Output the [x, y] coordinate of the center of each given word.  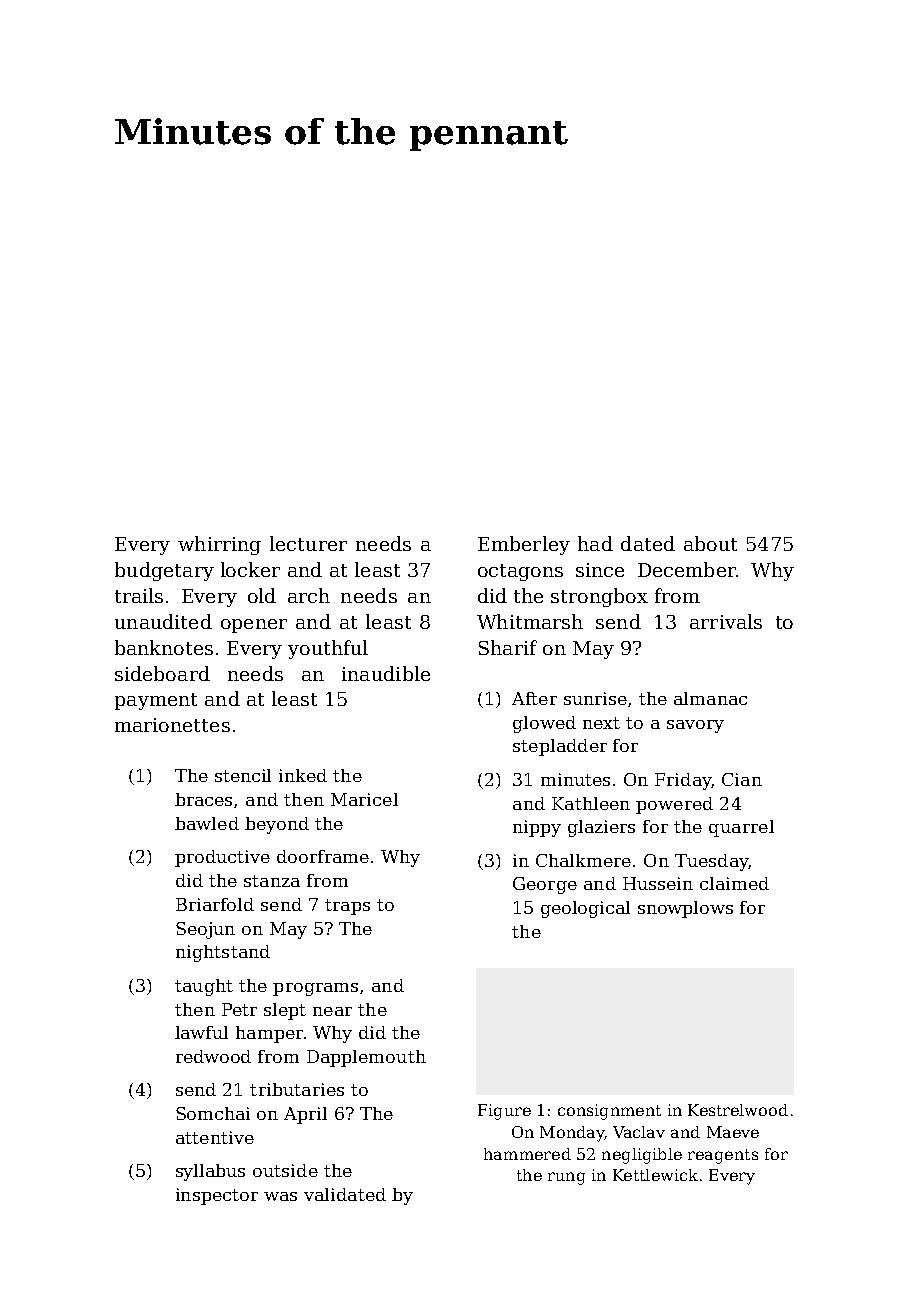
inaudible [386, 673]
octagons [520, 572]
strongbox [599, 597]
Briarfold [215, 904]
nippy [537, 828]
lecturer [308, 543]
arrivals [726, 621]
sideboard [162, 673]
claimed [734, 883]
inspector [217, 1196]
